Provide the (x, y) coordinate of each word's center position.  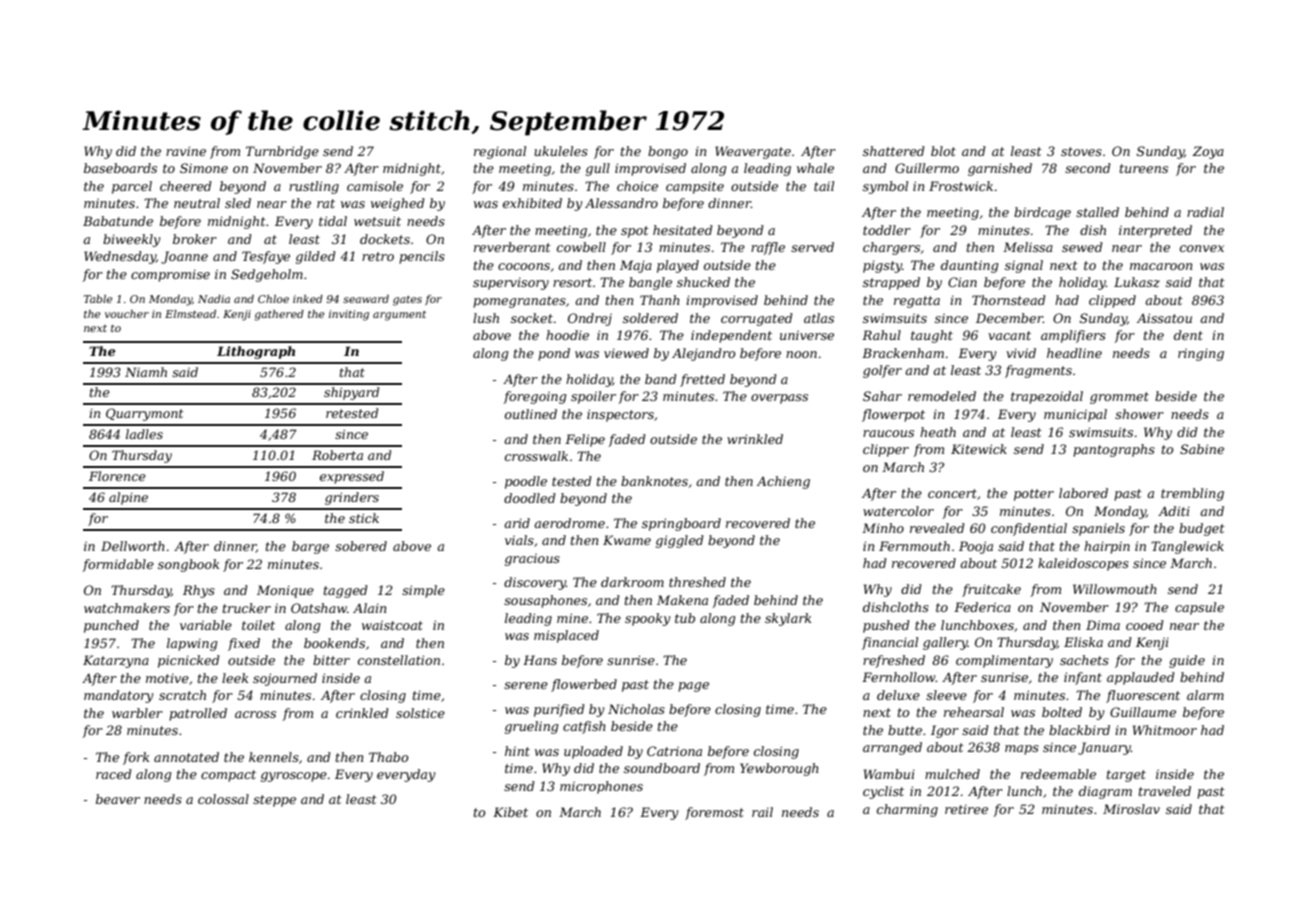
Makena (682, 600)
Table (98, 299)
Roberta (337, 455)
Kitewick (979, 449)
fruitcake (991, 590)
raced (114, 774)
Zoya (1208, 152)
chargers (891, 248)
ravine (186, 151)
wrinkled (755, 439)
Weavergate (753, 152)
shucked (703, 282)
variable (206, 625)
